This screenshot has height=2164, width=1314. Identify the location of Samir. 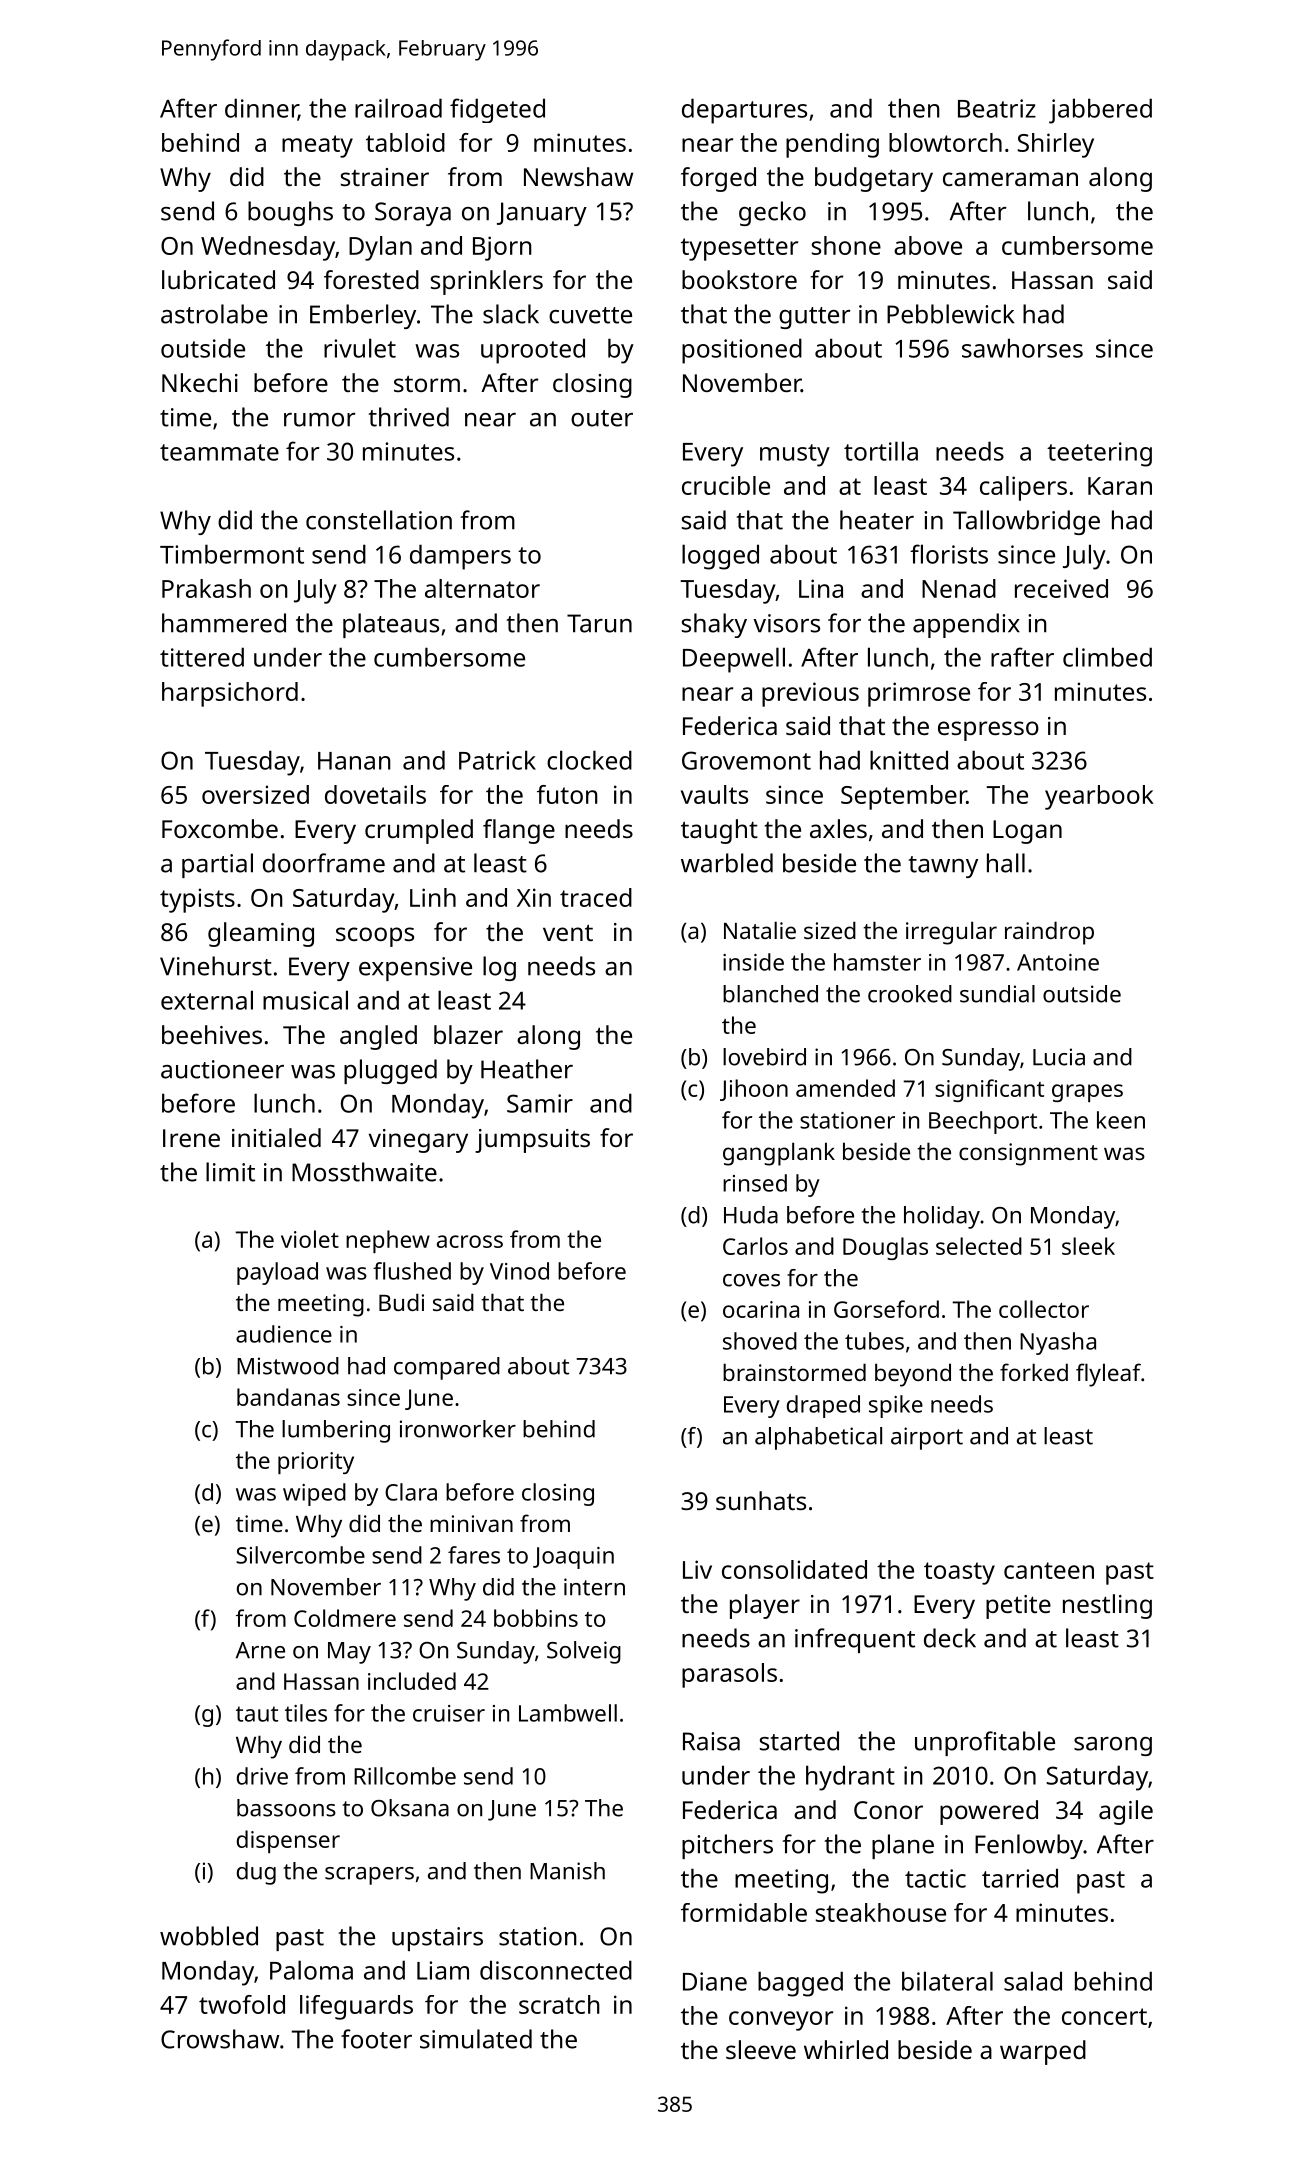
(540, 1103).
